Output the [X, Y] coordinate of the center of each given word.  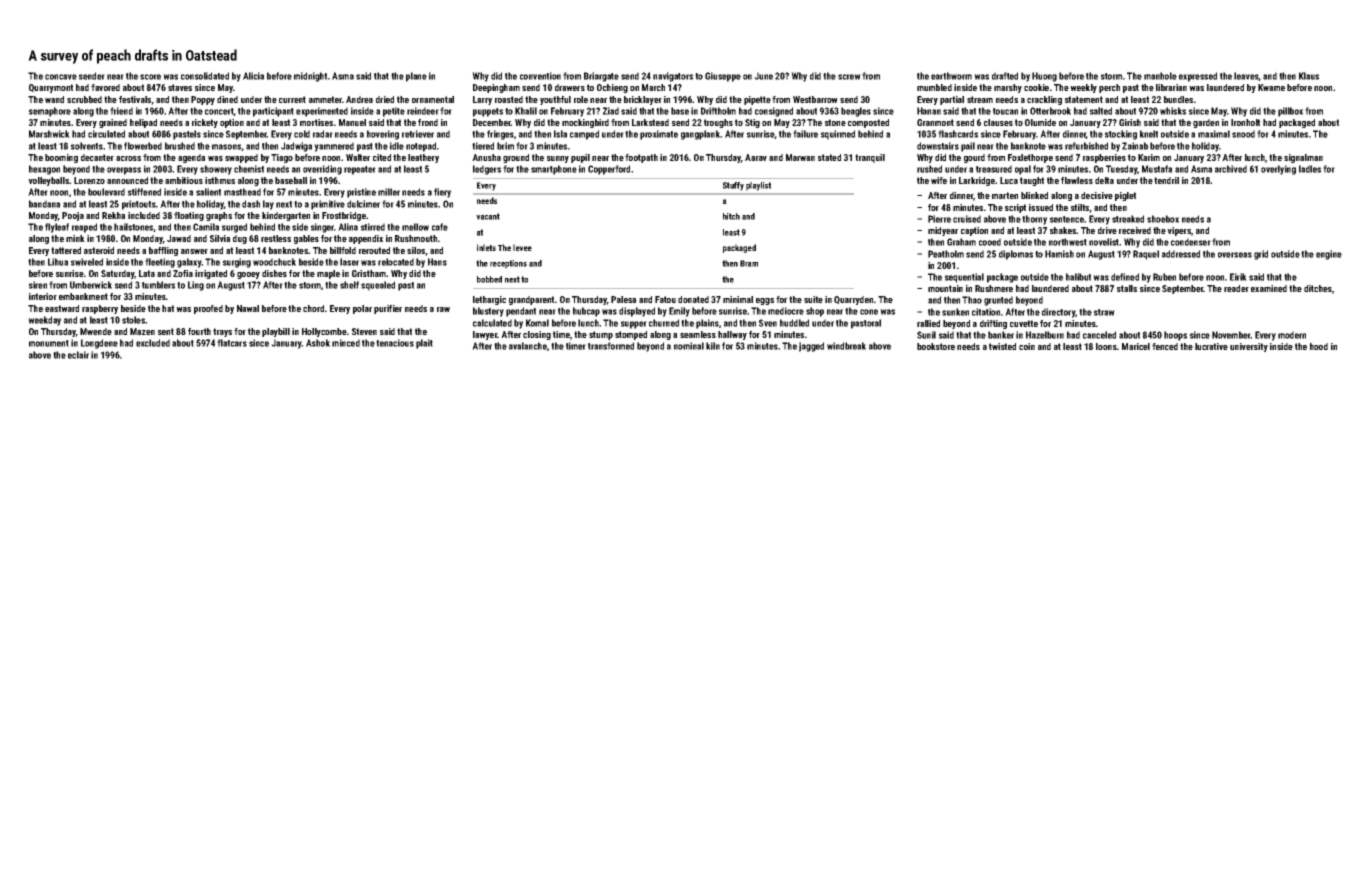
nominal [689, 346]
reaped [84, 228]
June [763, 76]
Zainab [1135, 146]
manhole [1160, 76]
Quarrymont [51, 88]
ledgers [487, 170]
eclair [78, 355]
